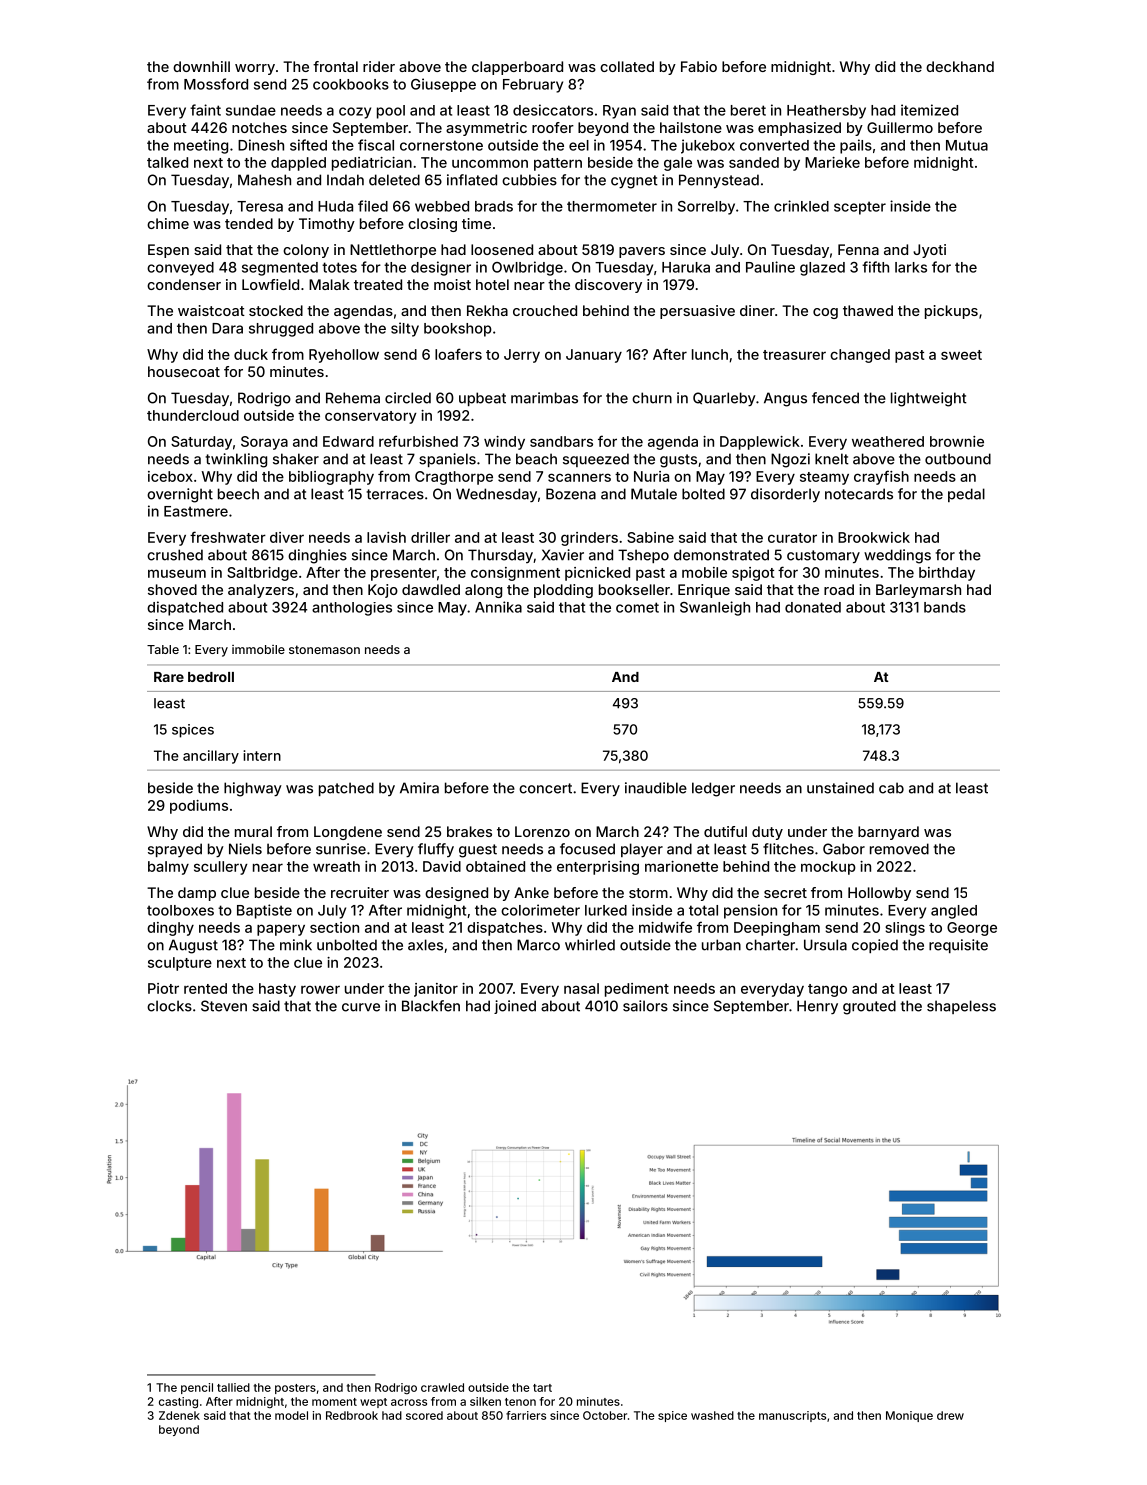 The image size is (1147, 1485). Describe the element at coordinates (619, 112) in the document. I see `Ryan` at that location.
